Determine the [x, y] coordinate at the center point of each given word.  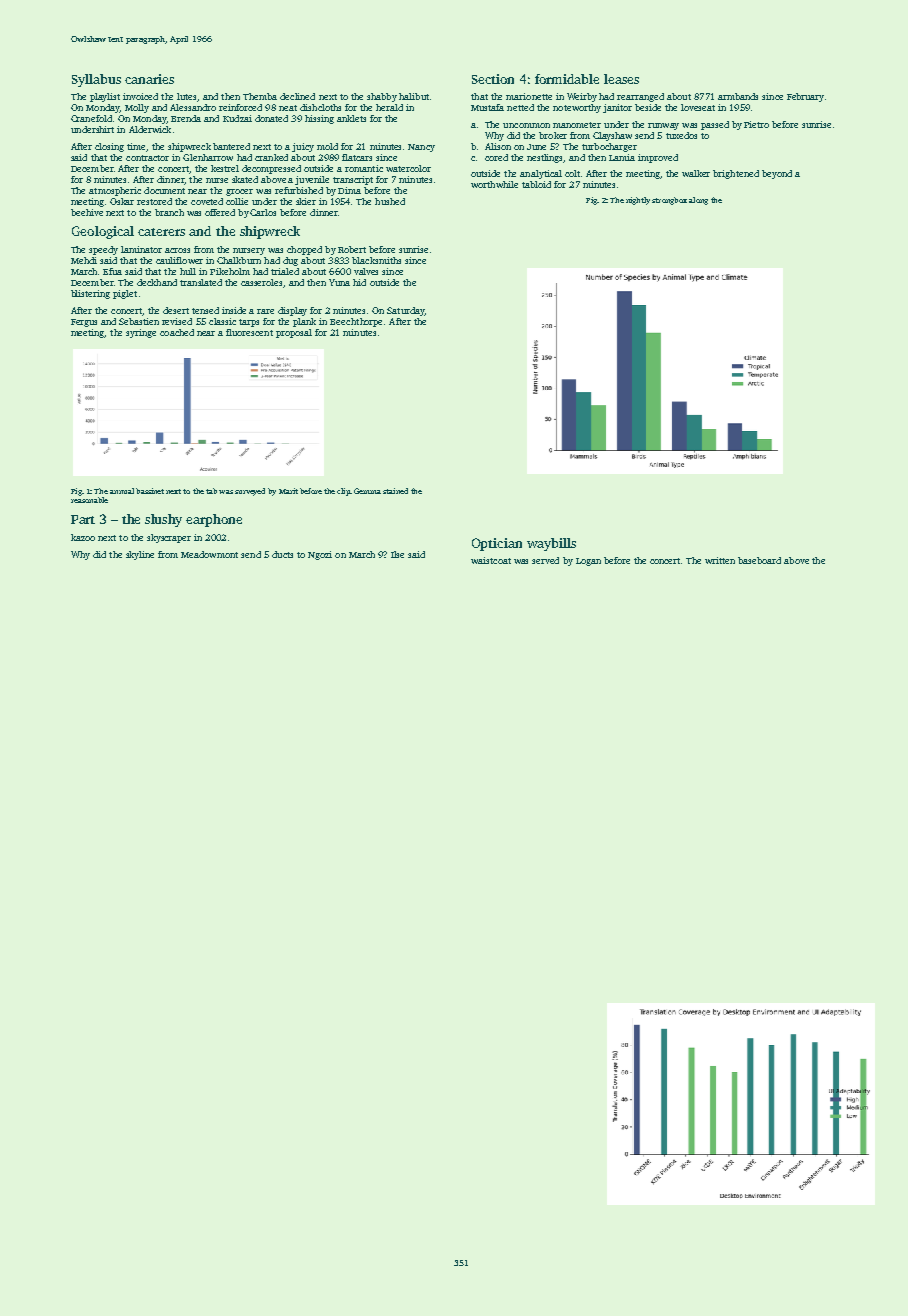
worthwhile [494, 184]
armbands [738, 96]
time [136, 146]
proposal [294, 333]
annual [122, 491]
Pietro [756, 124]
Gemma [367, 491]
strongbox [669, 201]
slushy [163, 520]
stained [395, 491]
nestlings [545, 158]
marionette [529, 96]
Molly [137, 108]
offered [220, 212]
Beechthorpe [356, 322]
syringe [141, 333]
